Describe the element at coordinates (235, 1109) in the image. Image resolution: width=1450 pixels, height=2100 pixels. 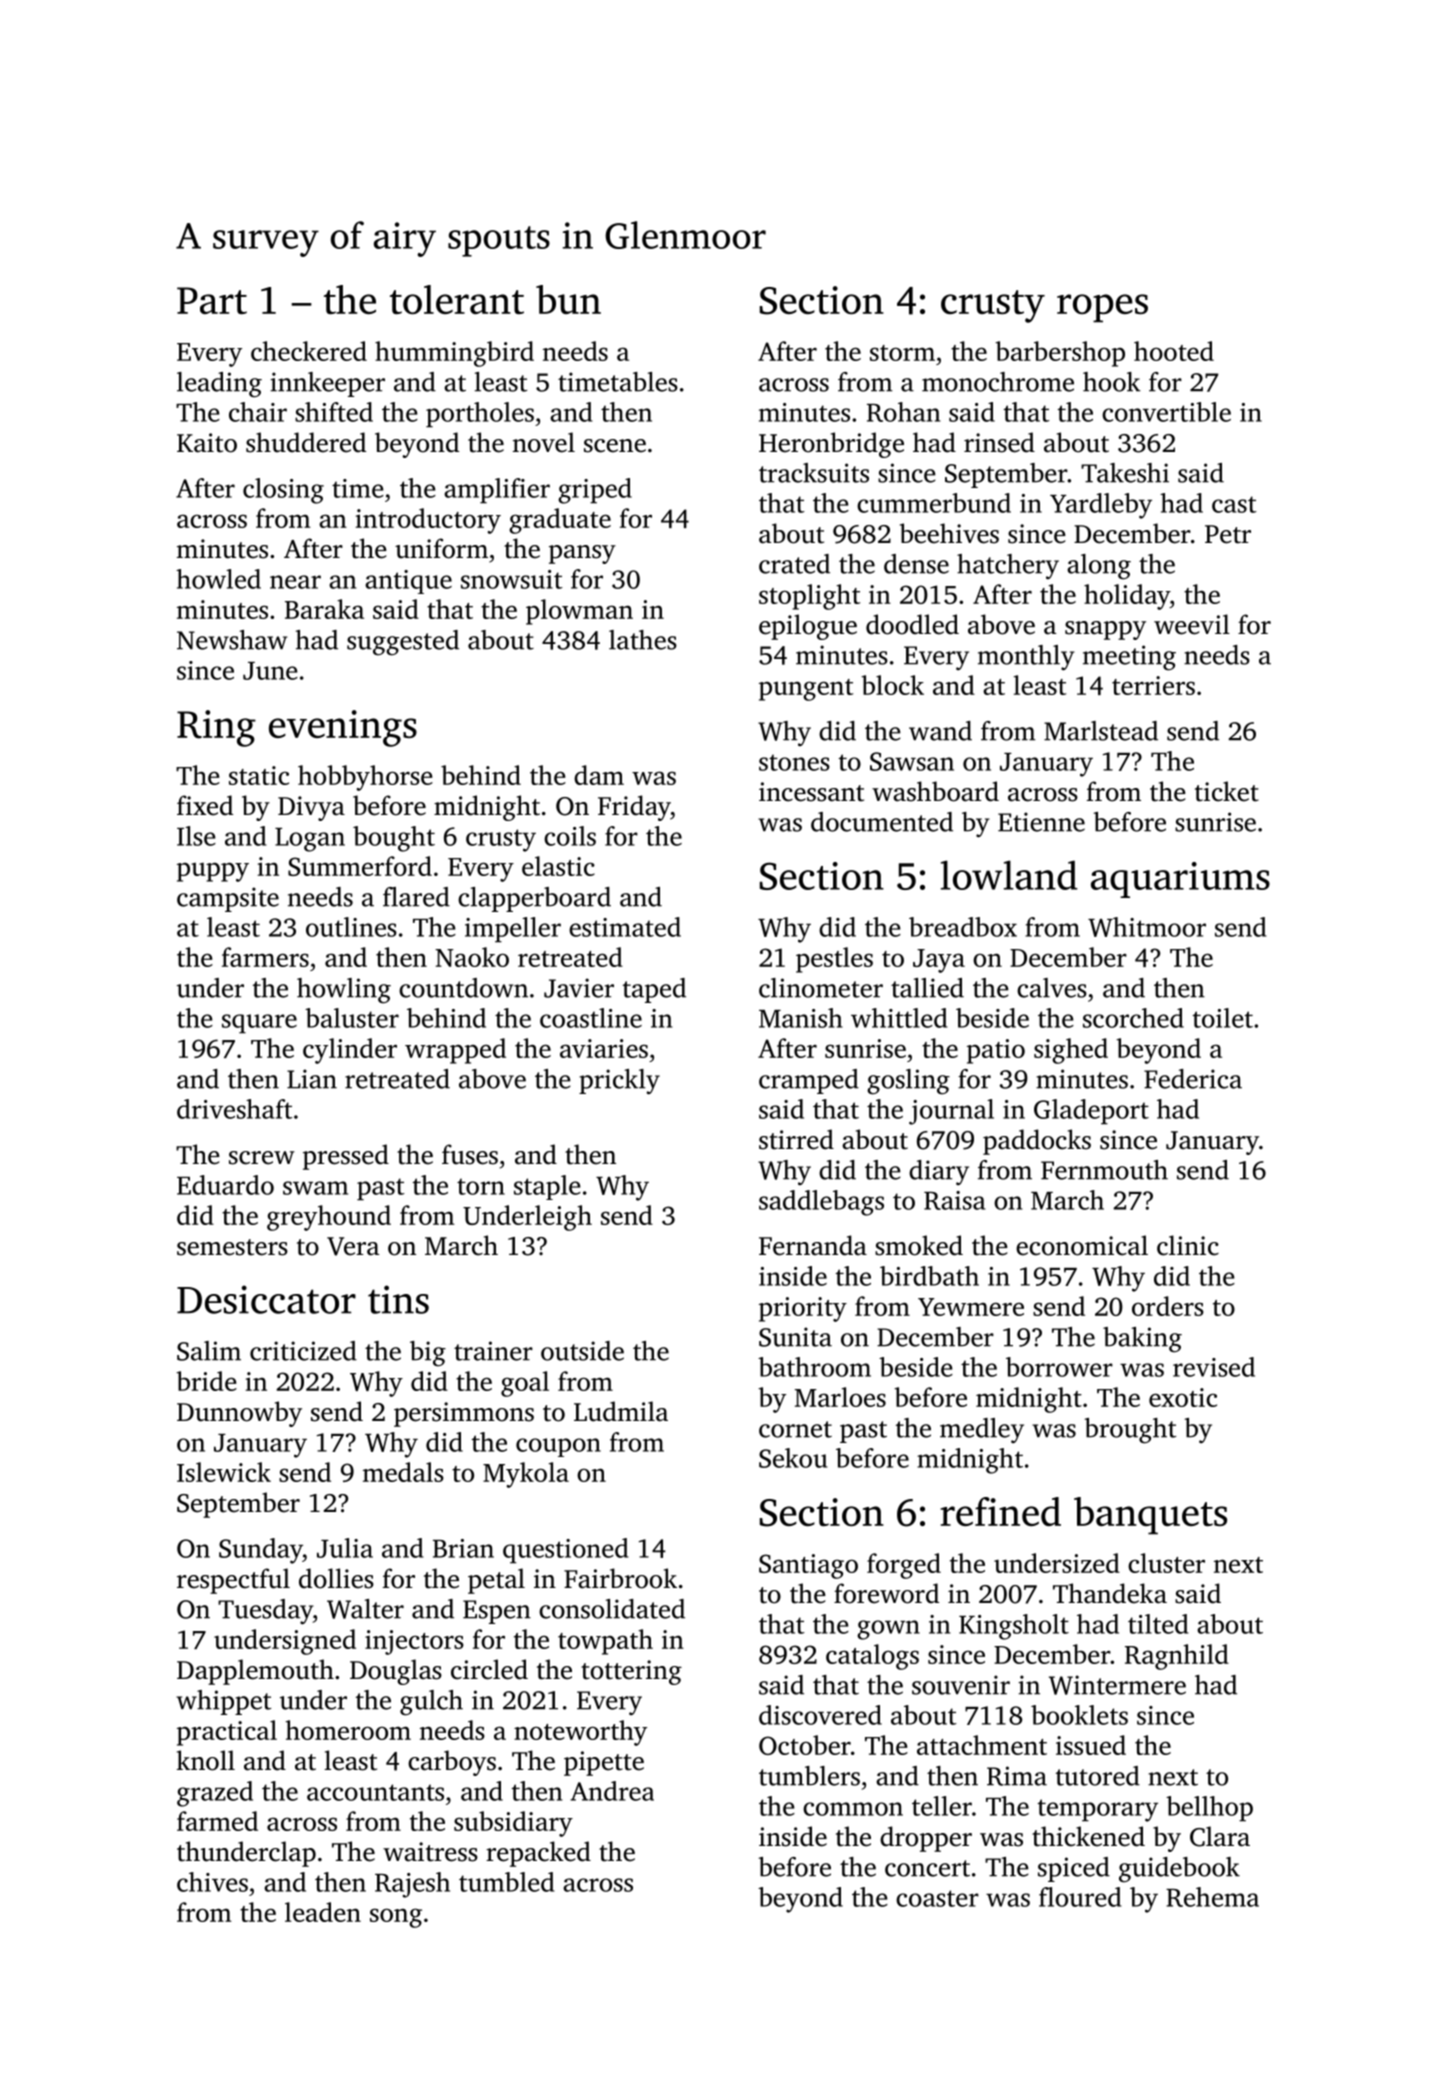
I see `driveshaft` at that location.
